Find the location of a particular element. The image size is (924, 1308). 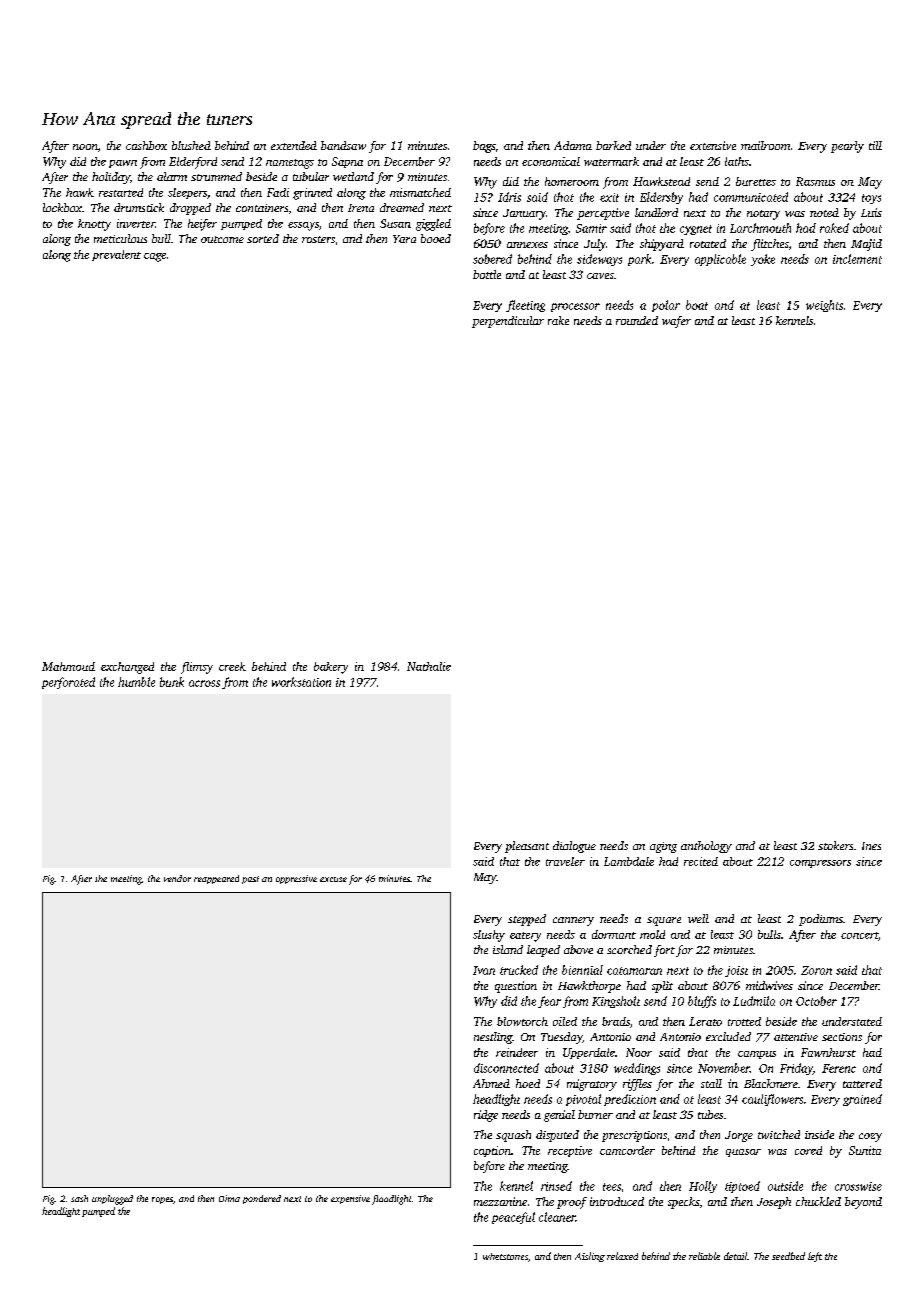

joist is located at coordinates (736, 971).
